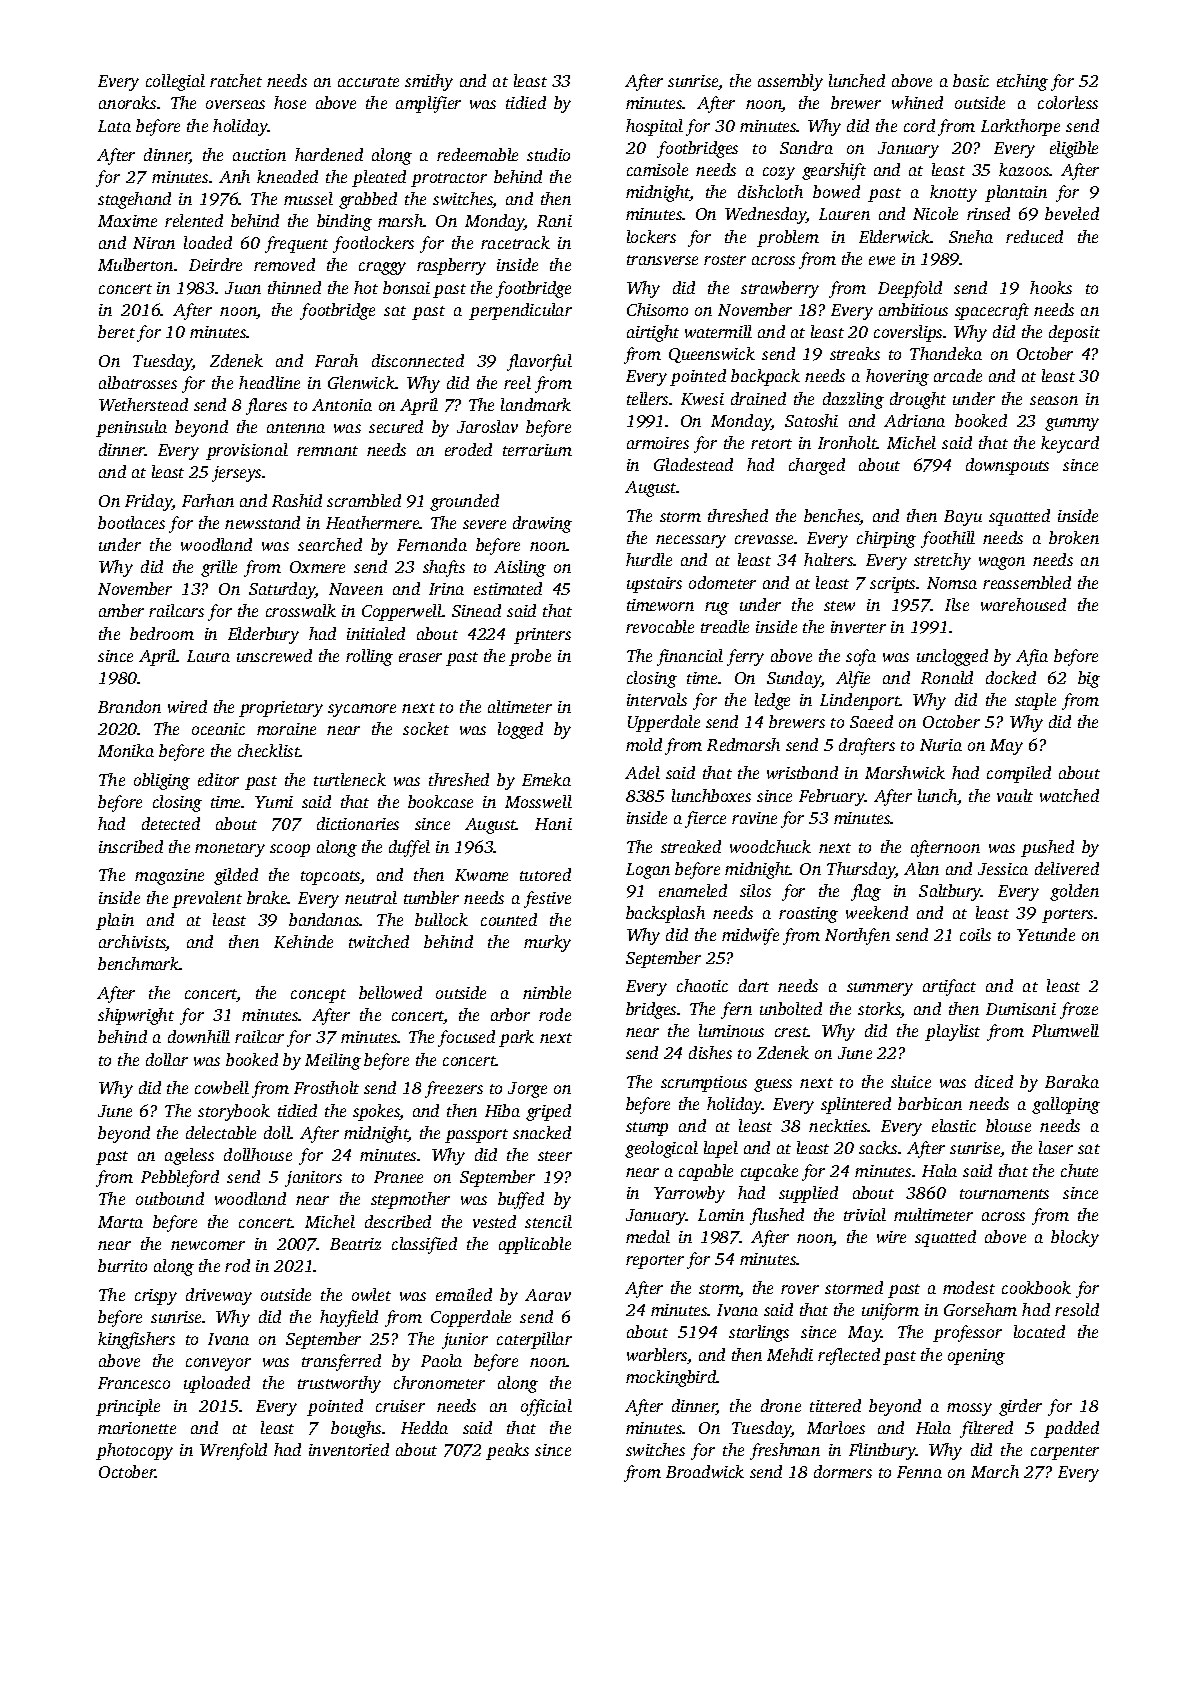 Image resolution: width=1198 pixels, height=1694 pixels. Describe the element at coordinates (546, 779) in the screenshot. I see `Emeka` at that location.
